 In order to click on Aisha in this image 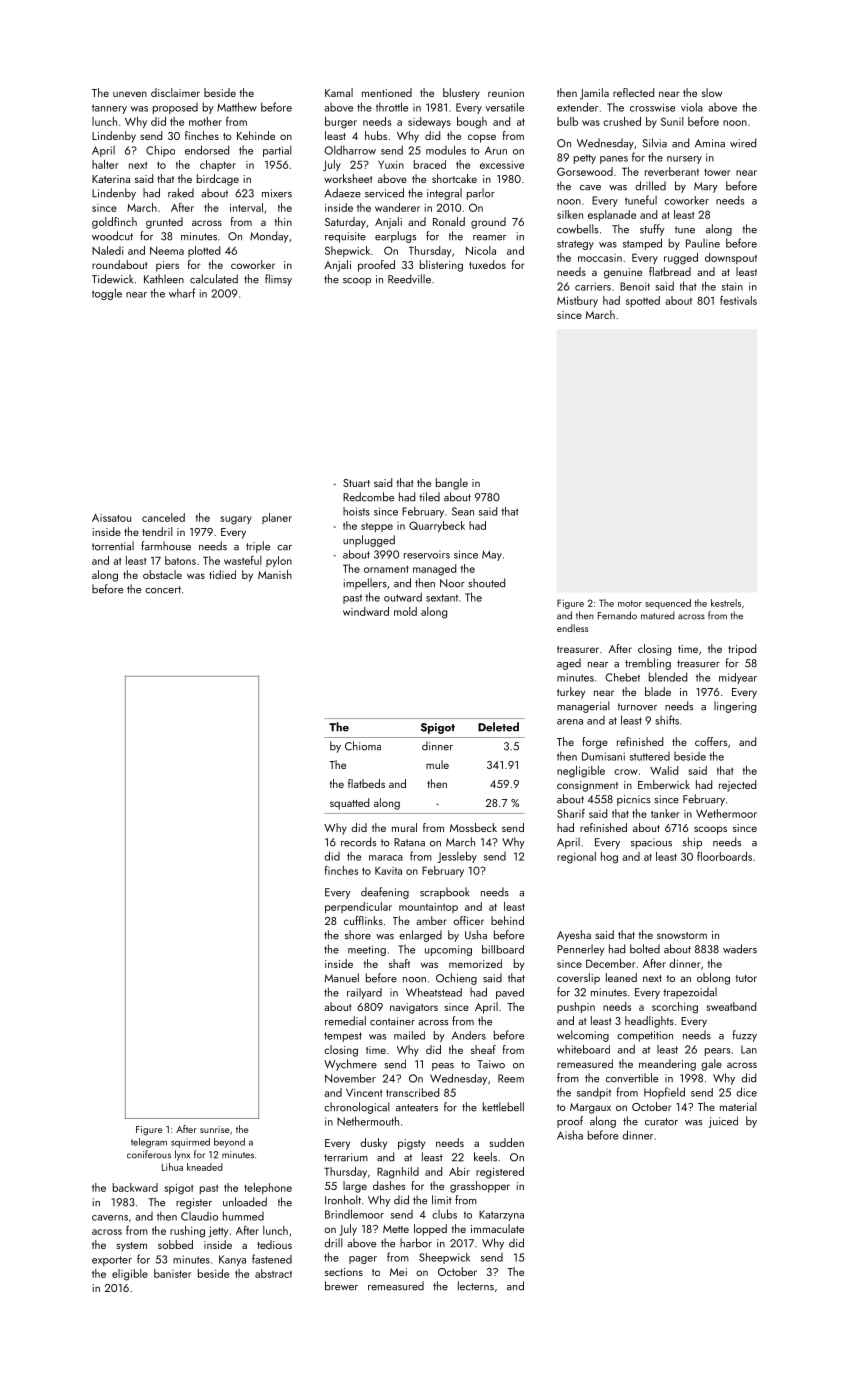, I will do `click(570, 1135)`.
